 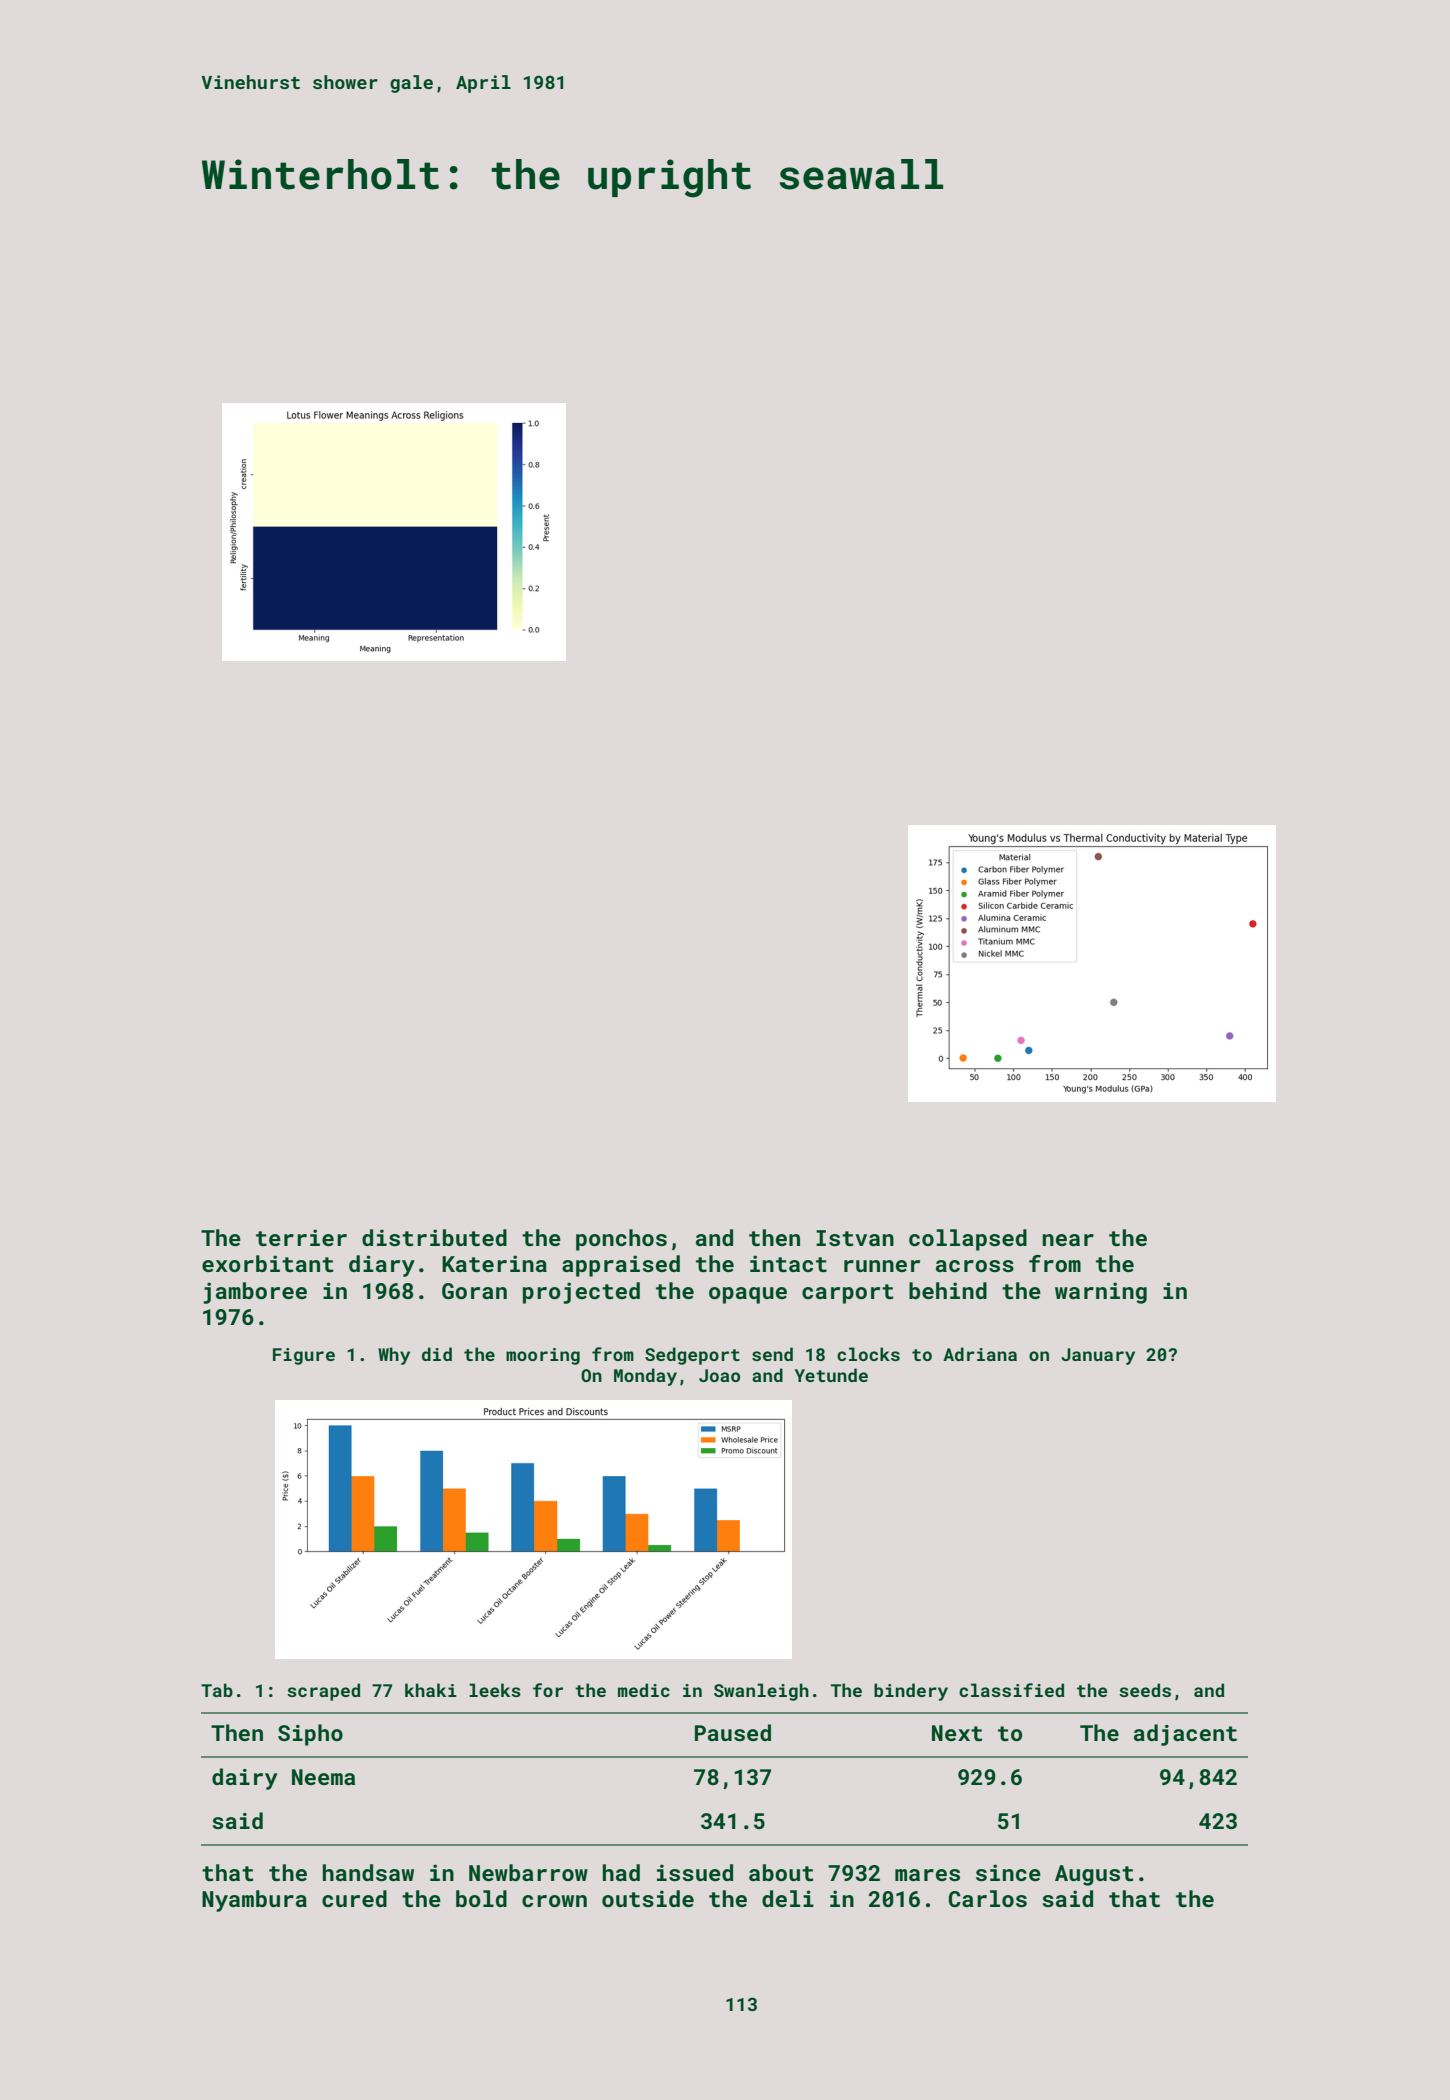 I want to click on Yetunde, so click(x=831, y=1375).
